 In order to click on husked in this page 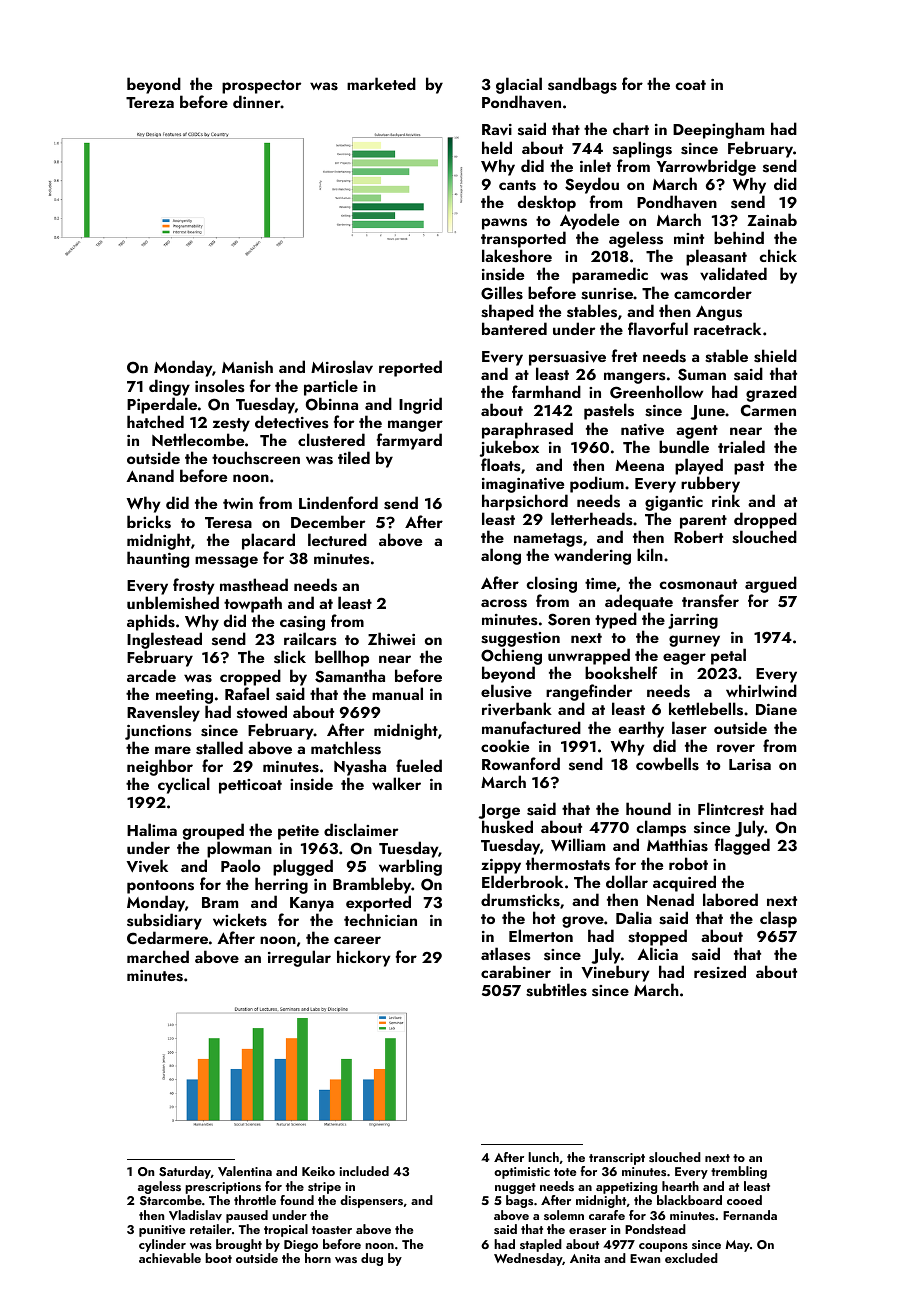, I will do `click(507, 827)`.
